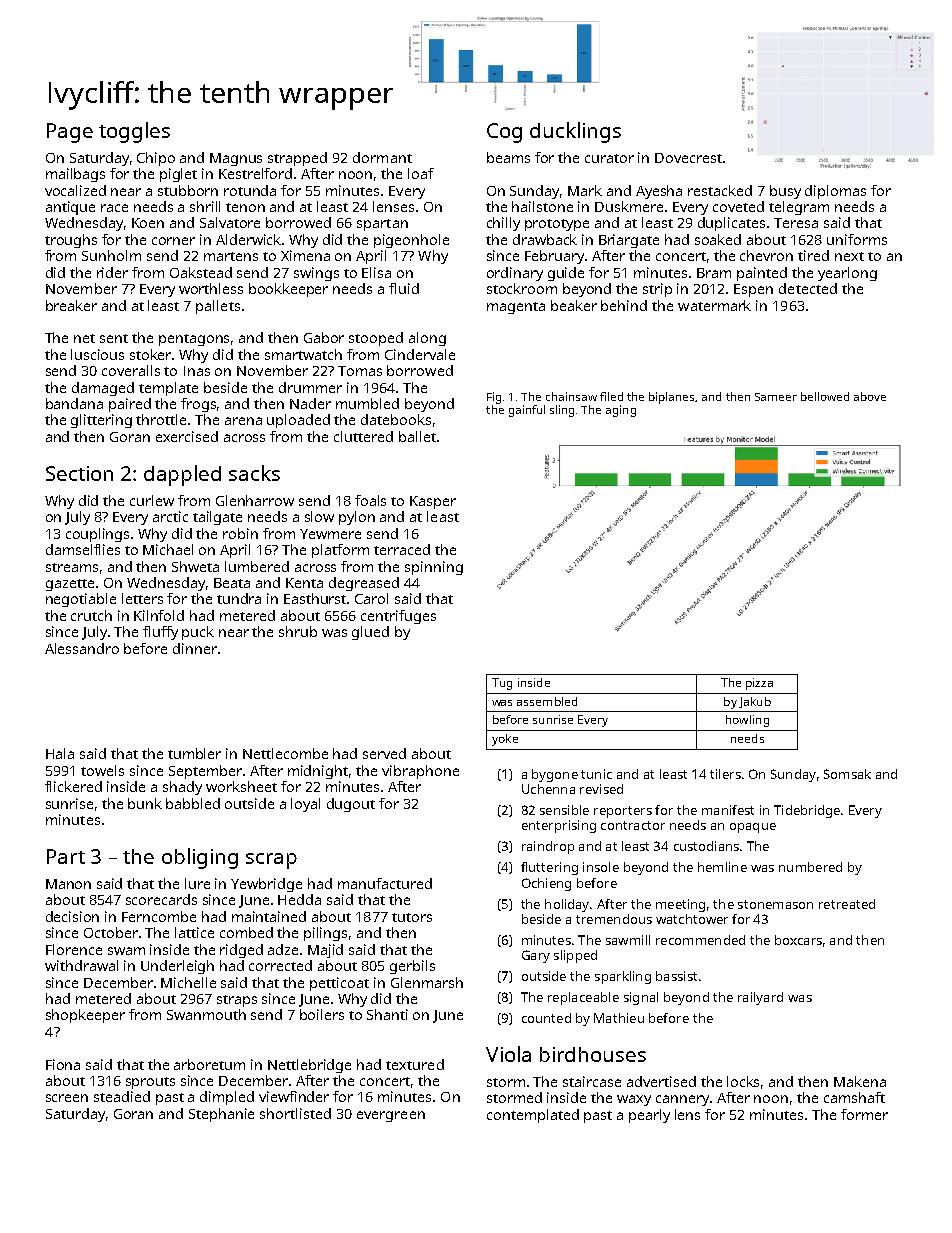 This document has width=952, height=1233. What do you see at coordinates (67, 1098) in the document?
I see `screen` at bounding box center [67, 1098].
